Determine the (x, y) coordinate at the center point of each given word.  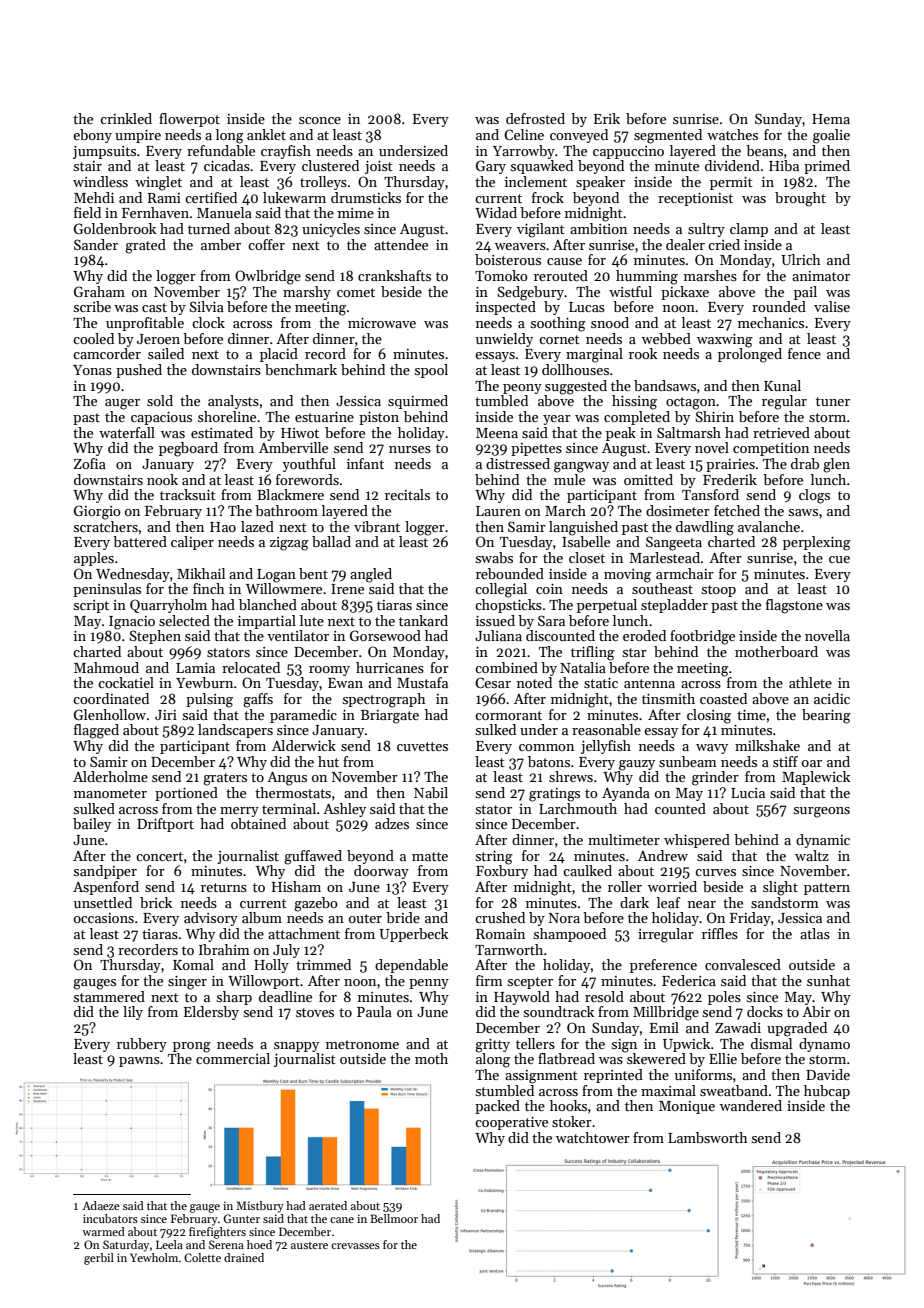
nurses (410, 449)
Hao (223, 527)
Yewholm (154, 1257)
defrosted (535, 118)
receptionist (695, 199)
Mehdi (94, 197)
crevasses (355, 1246)
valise (832, 306)
